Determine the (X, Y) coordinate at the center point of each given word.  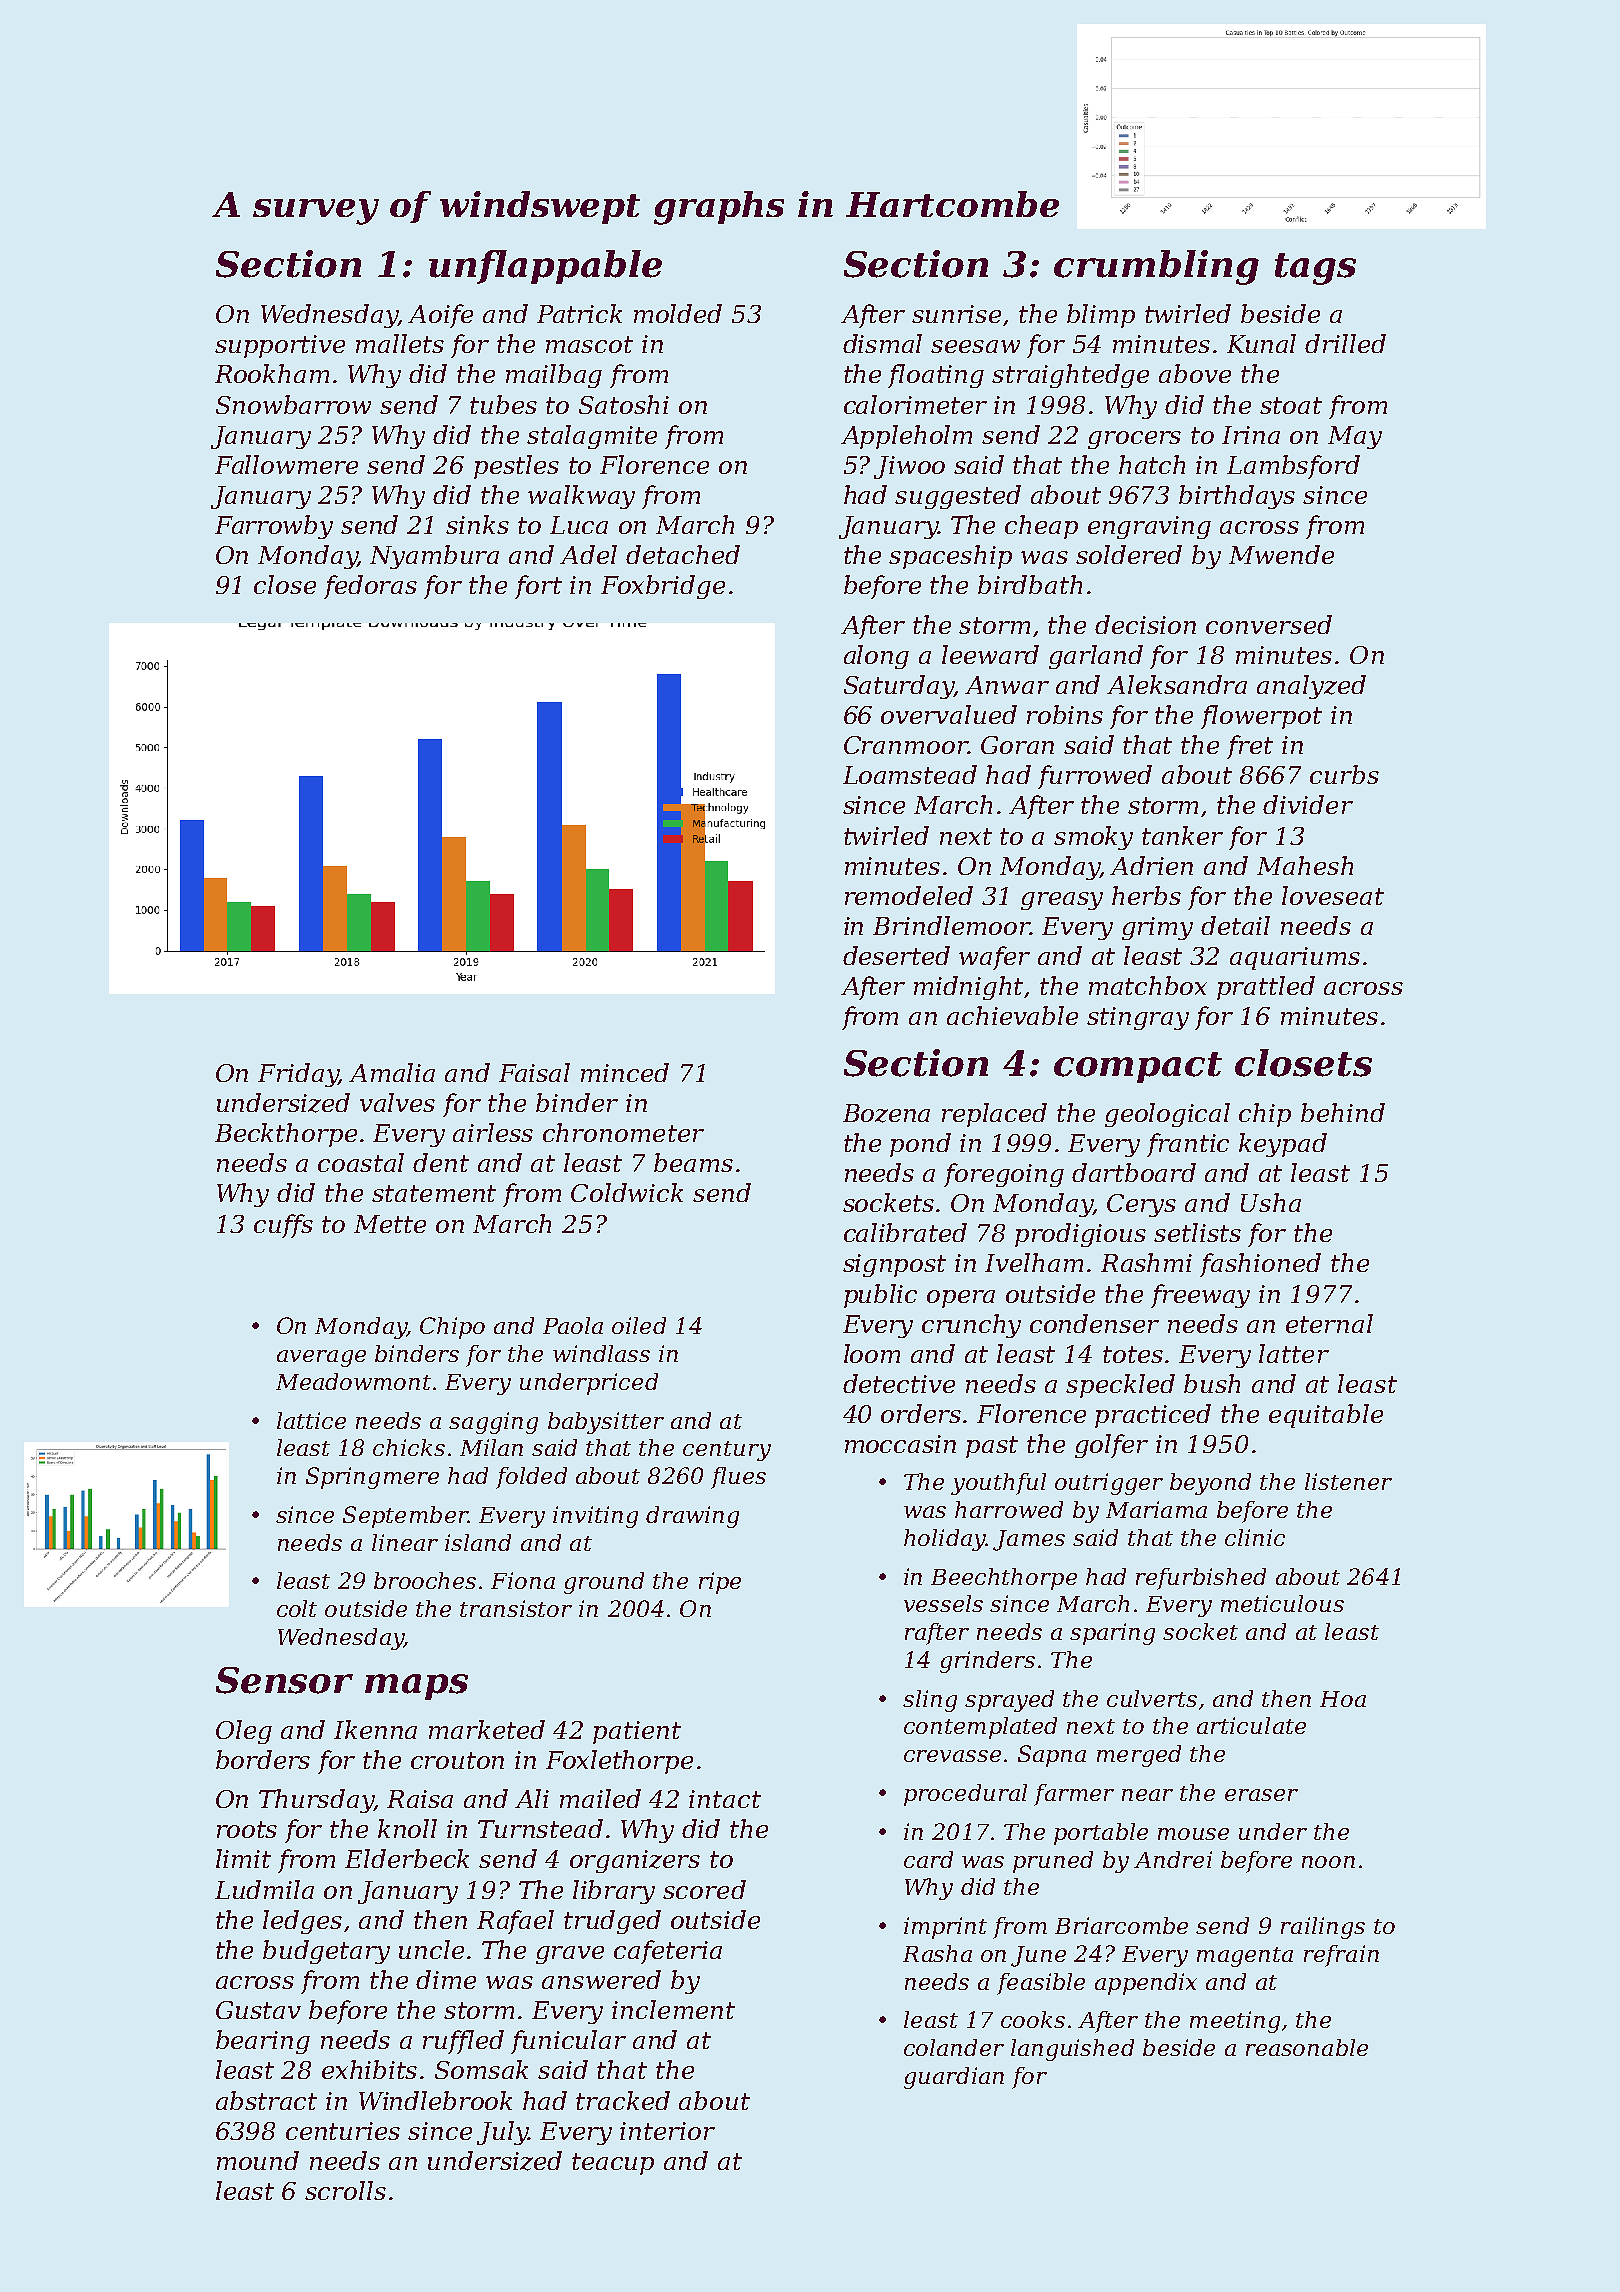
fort (538, 587)
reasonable (1307, 2047)
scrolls (345, 2190)
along (876, 657)
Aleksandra (1177, 684)
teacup (613, 2164)
